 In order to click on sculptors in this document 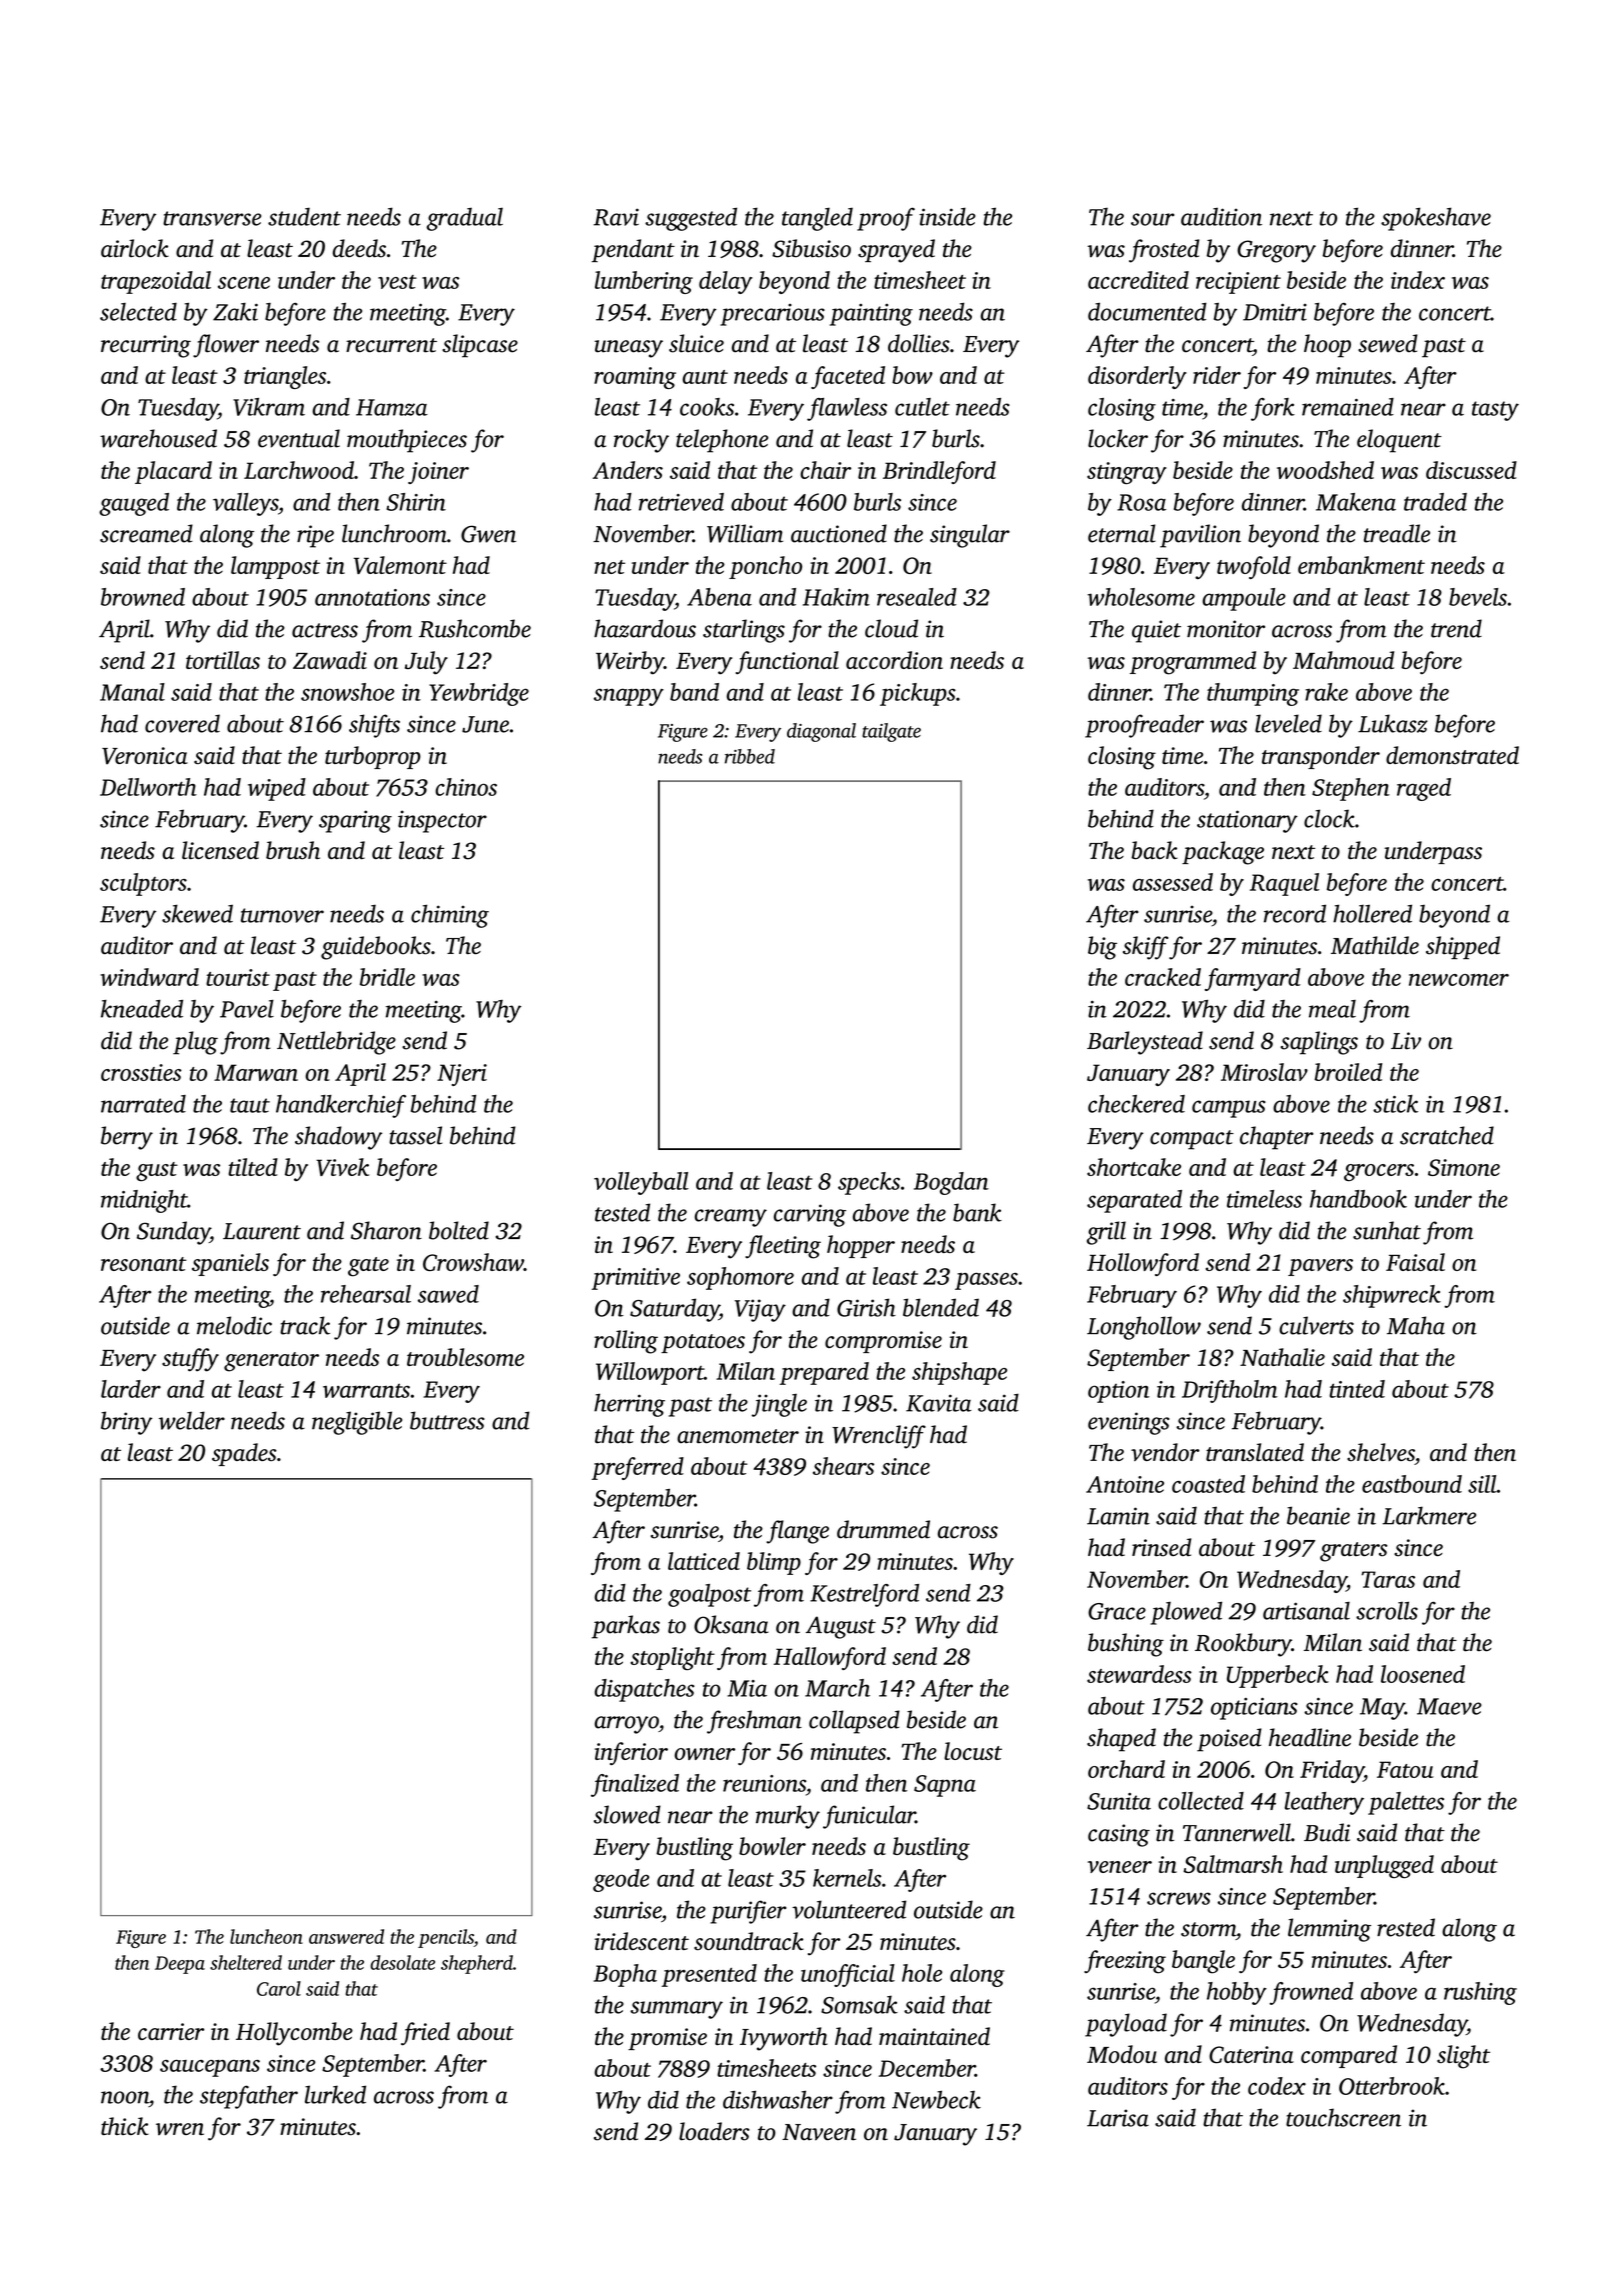, I will do `click(143, 884)`.
